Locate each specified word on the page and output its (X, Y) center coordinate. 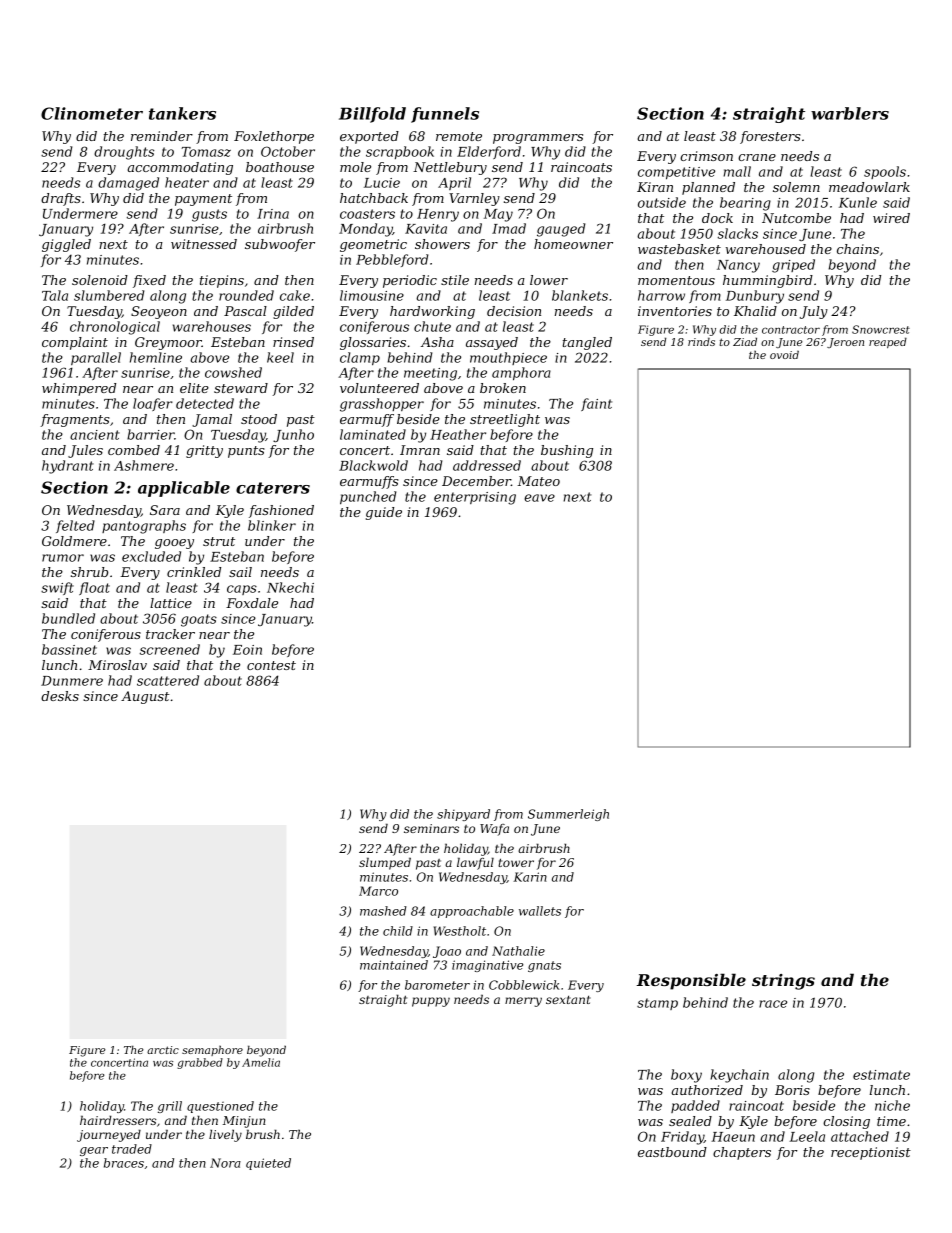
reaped (888, 342)
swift (57, 588)
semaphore (212, 1051)
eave (539, 498)
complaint (75, 343)
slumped (385, 863)
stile (455, 280)
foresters (770, 137)
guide (384, 513)
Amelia (261, 1062)
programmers (538, 139)
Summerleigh (568, 815)
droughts (124, 153)
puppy (431, 1002)
